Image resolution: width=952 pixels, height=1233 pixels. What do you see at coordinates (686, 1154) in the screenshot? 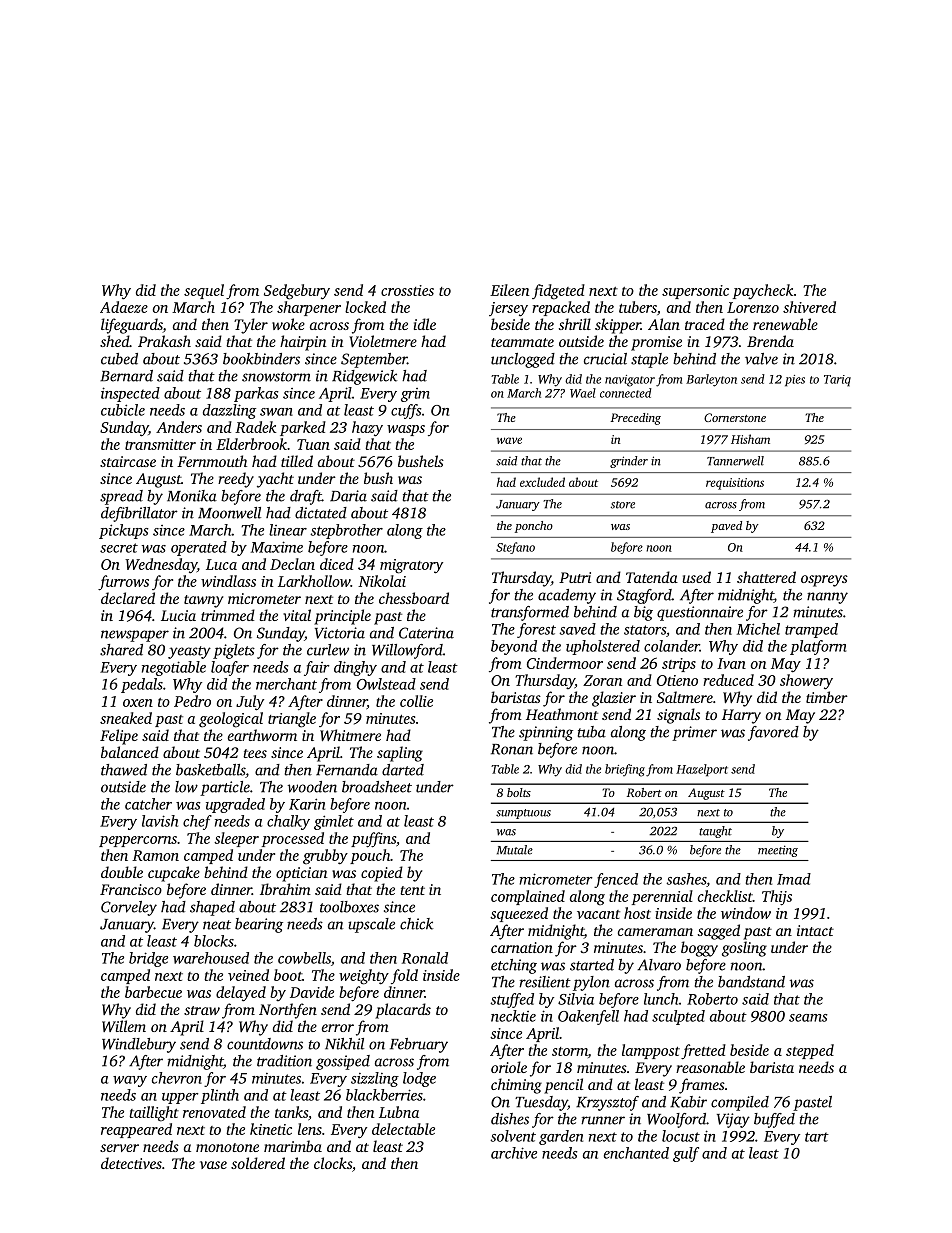
I see `gulf` at bounding box center [686, 1154].
